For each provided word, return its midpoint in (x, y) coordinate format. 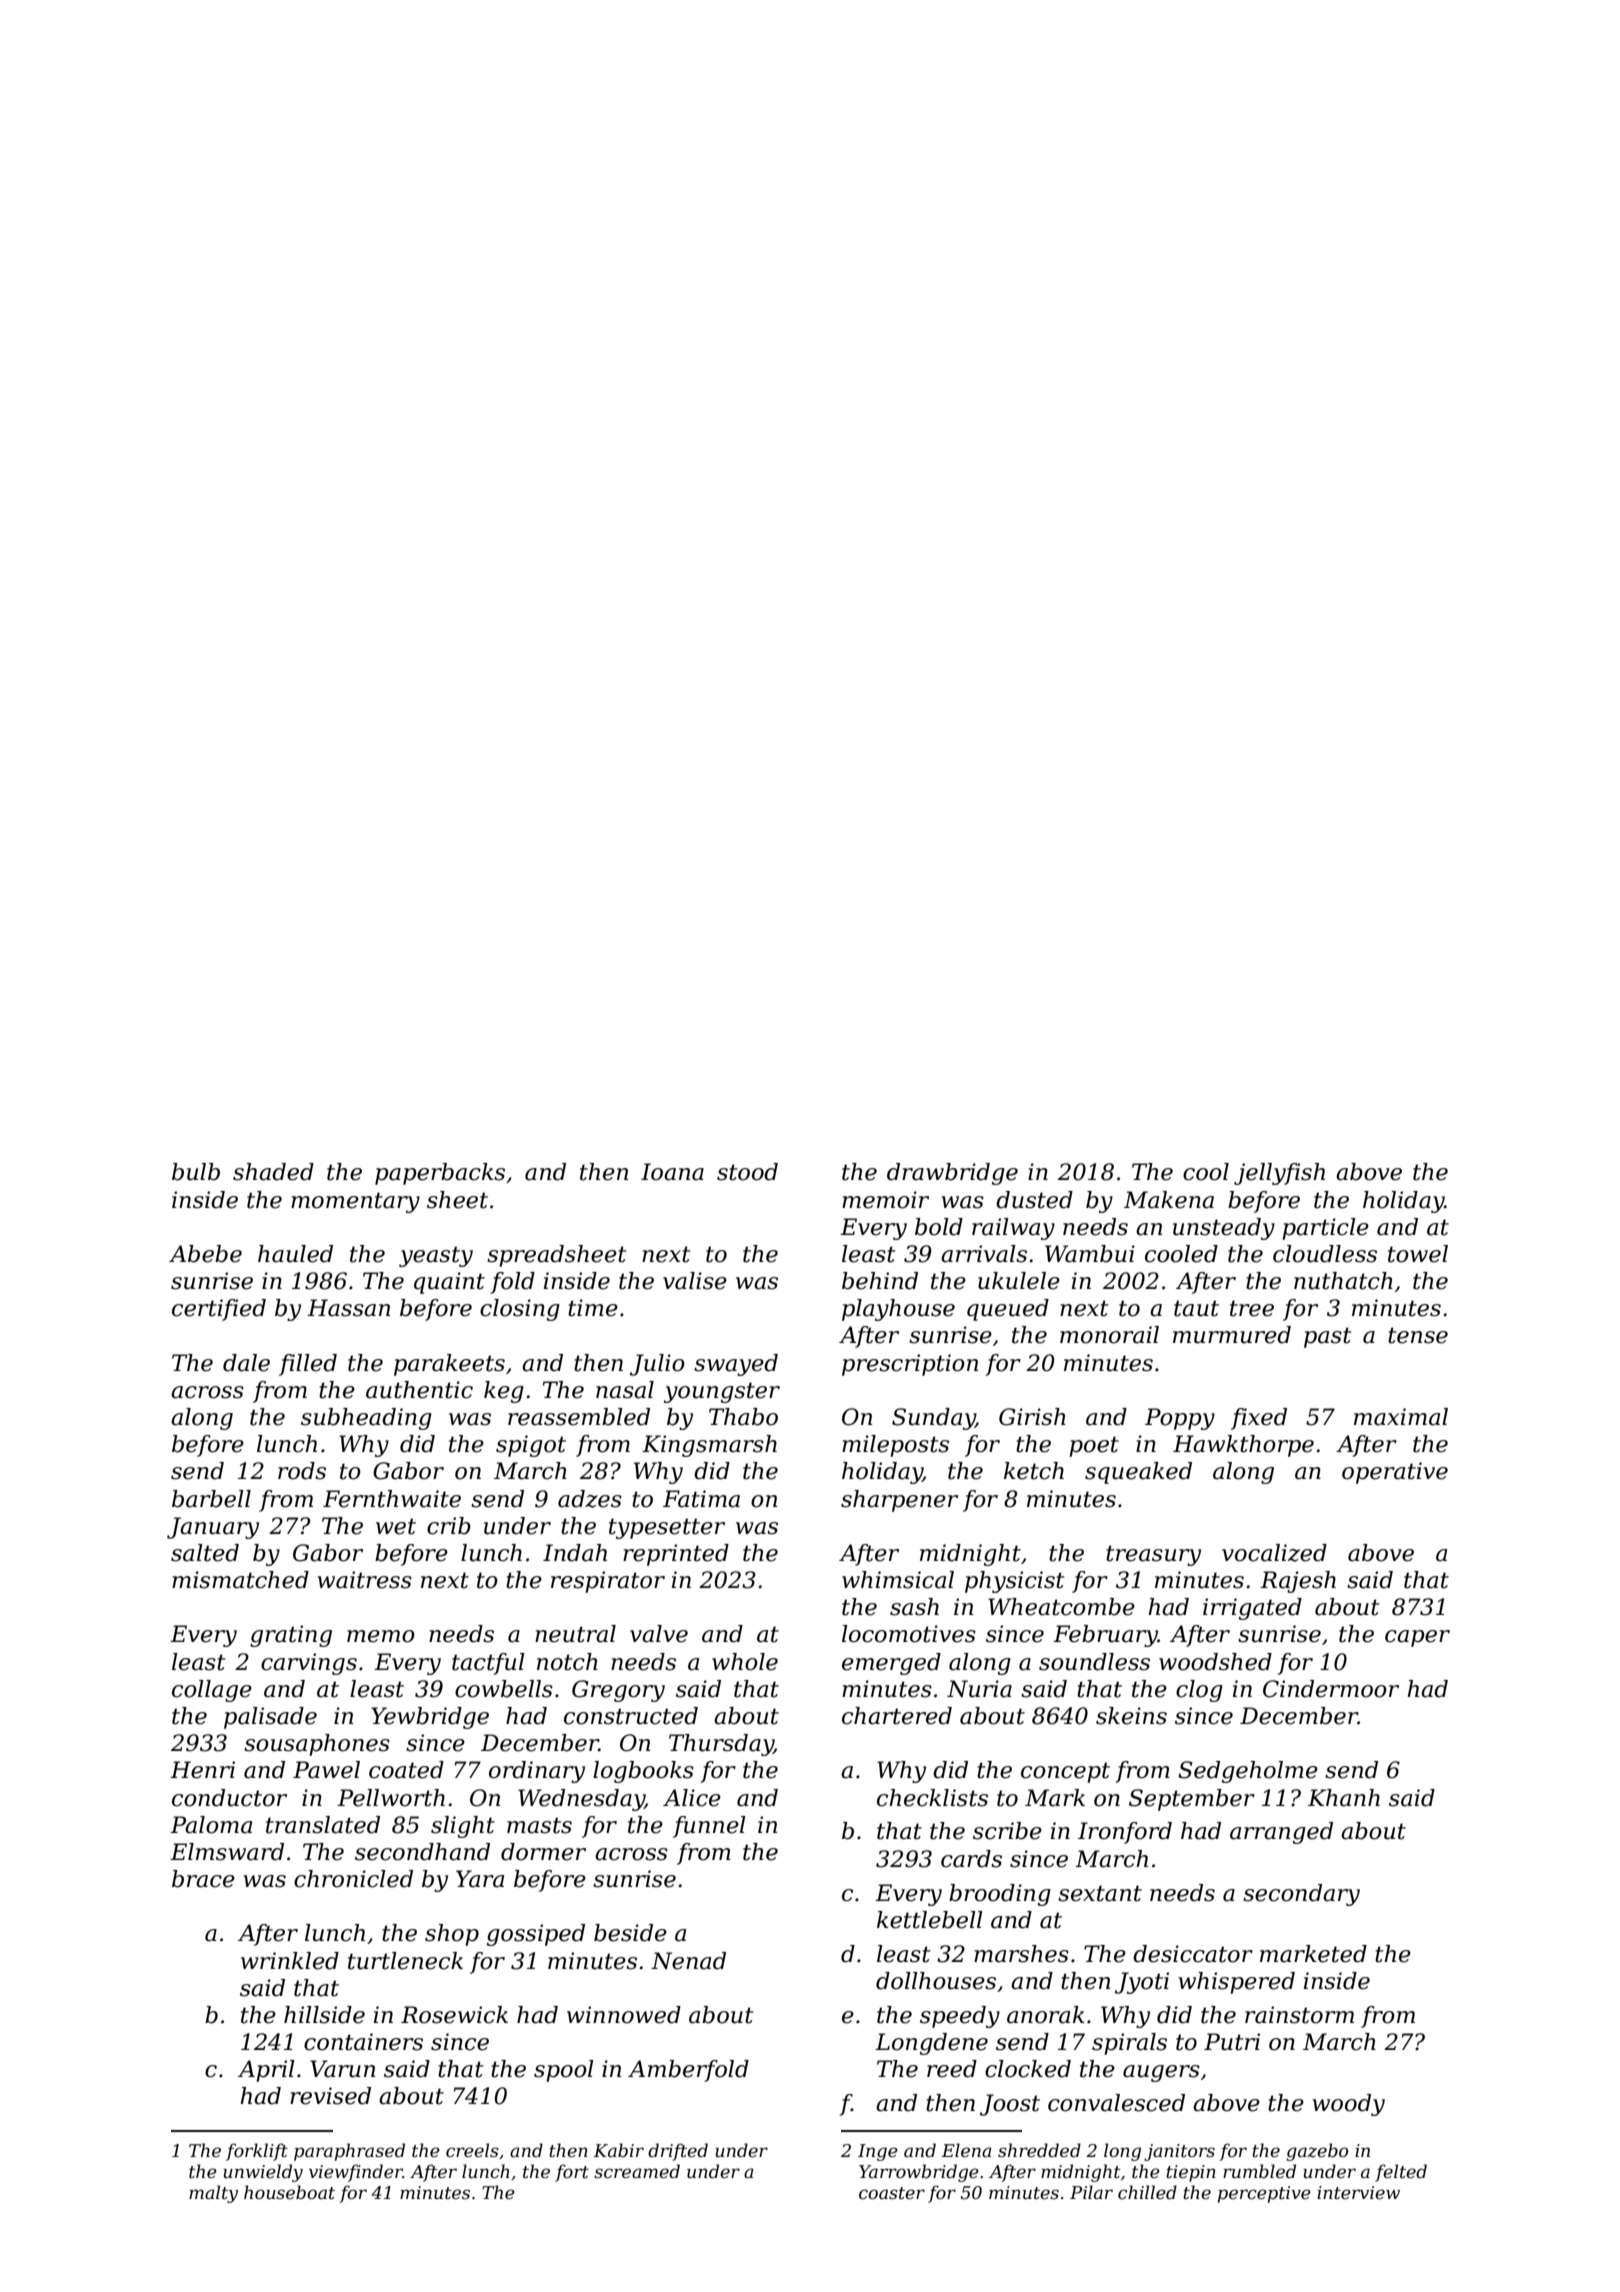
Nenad (688, 1961)
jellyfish (1279, 1174)
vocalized (1274, 1553)
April (266, 2071)
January (213, 1528)
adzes (590, 1499)
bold (939, 1227)
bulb (196, 1172)
